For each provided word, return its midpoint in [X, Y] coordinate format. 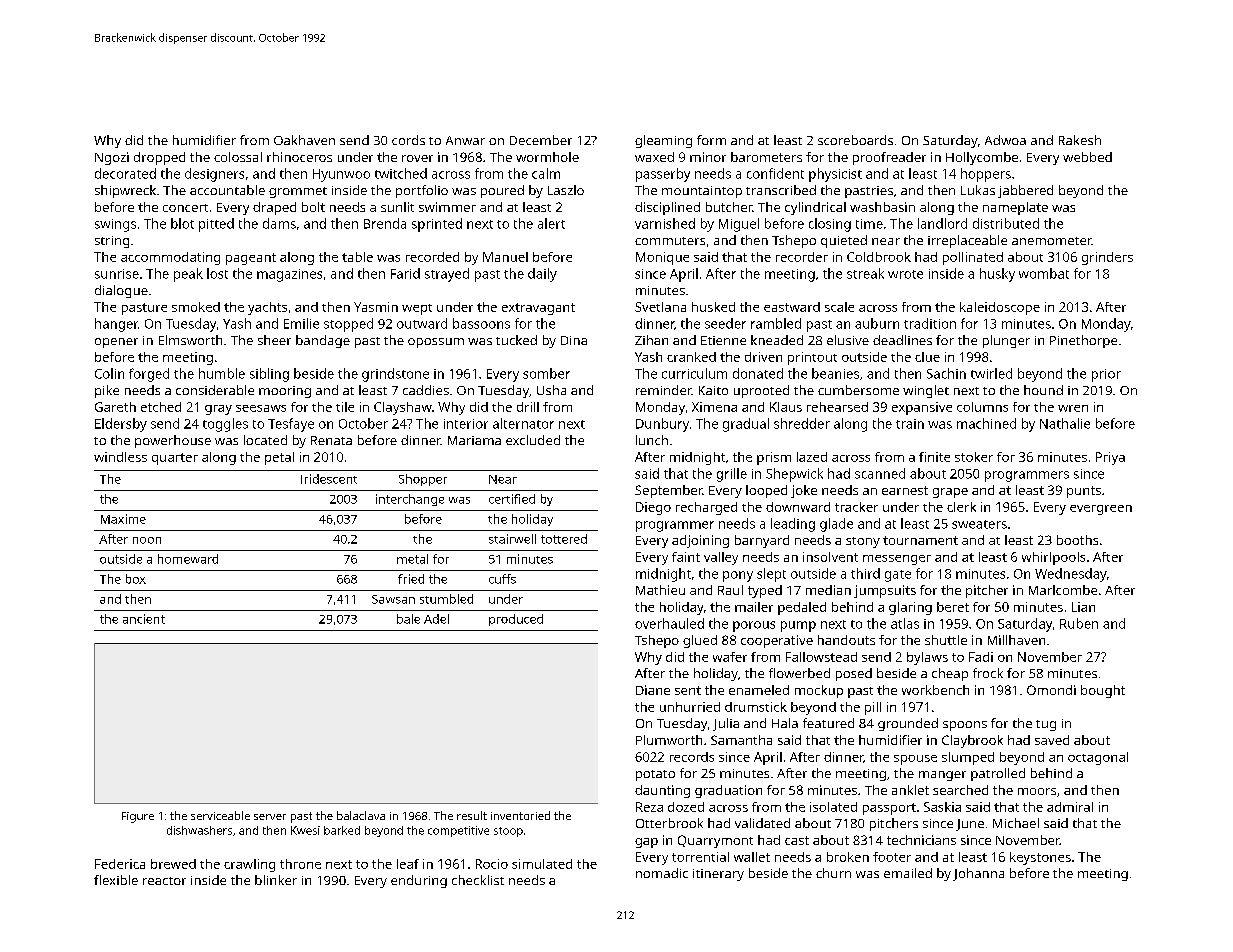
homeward [188, 559]
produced [516, 620]
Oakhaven [304, 140]
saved [1052, 740]
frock [988, 673]
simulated [542, 864]
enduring [419, 881]
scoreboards [855, 140]
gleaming [663, 141]
